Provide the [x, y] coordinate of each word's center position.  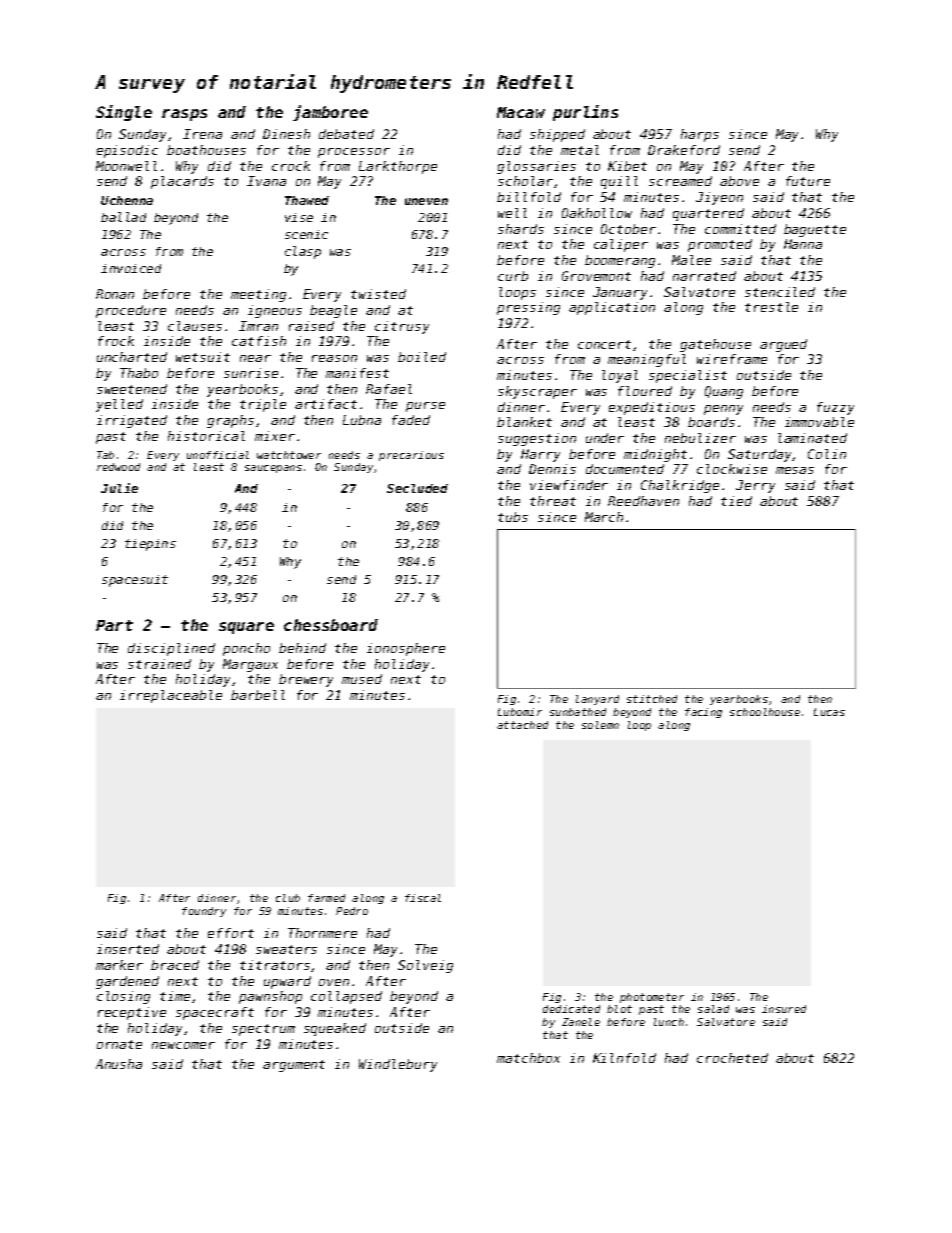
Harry [540, 455]
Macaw [521, 112]
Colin [827, 454]
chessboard [331, 625]
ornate [119, 1044]
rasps [184, 115]
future [808, 181]
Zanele [581, 1022]
